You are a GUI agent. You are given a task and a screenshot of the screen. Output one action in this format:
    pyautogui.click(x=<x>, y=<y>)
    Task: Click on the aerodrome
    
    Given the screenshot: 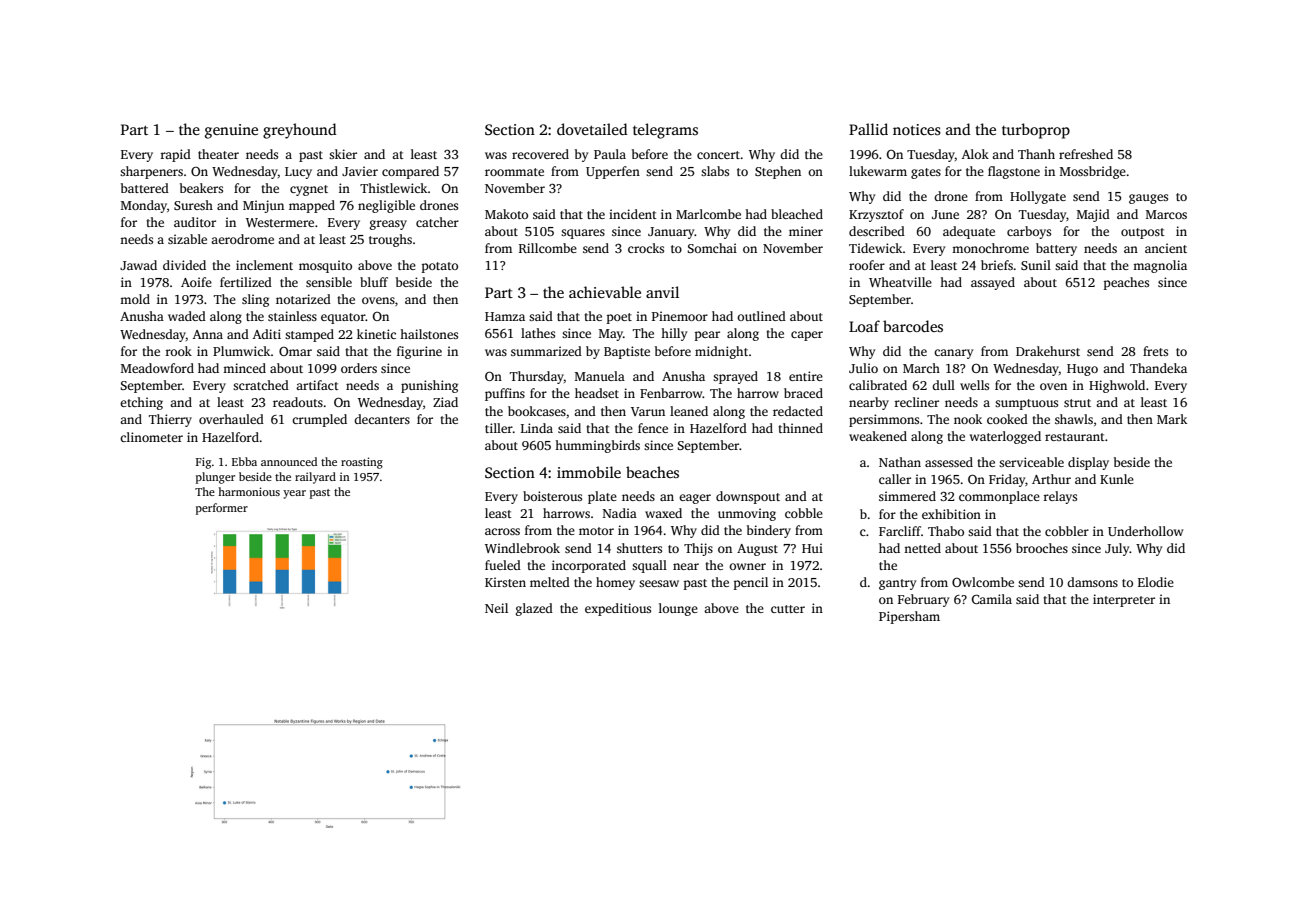 What is the action you would take?
    pyautogui.click(x=242, y=239)
